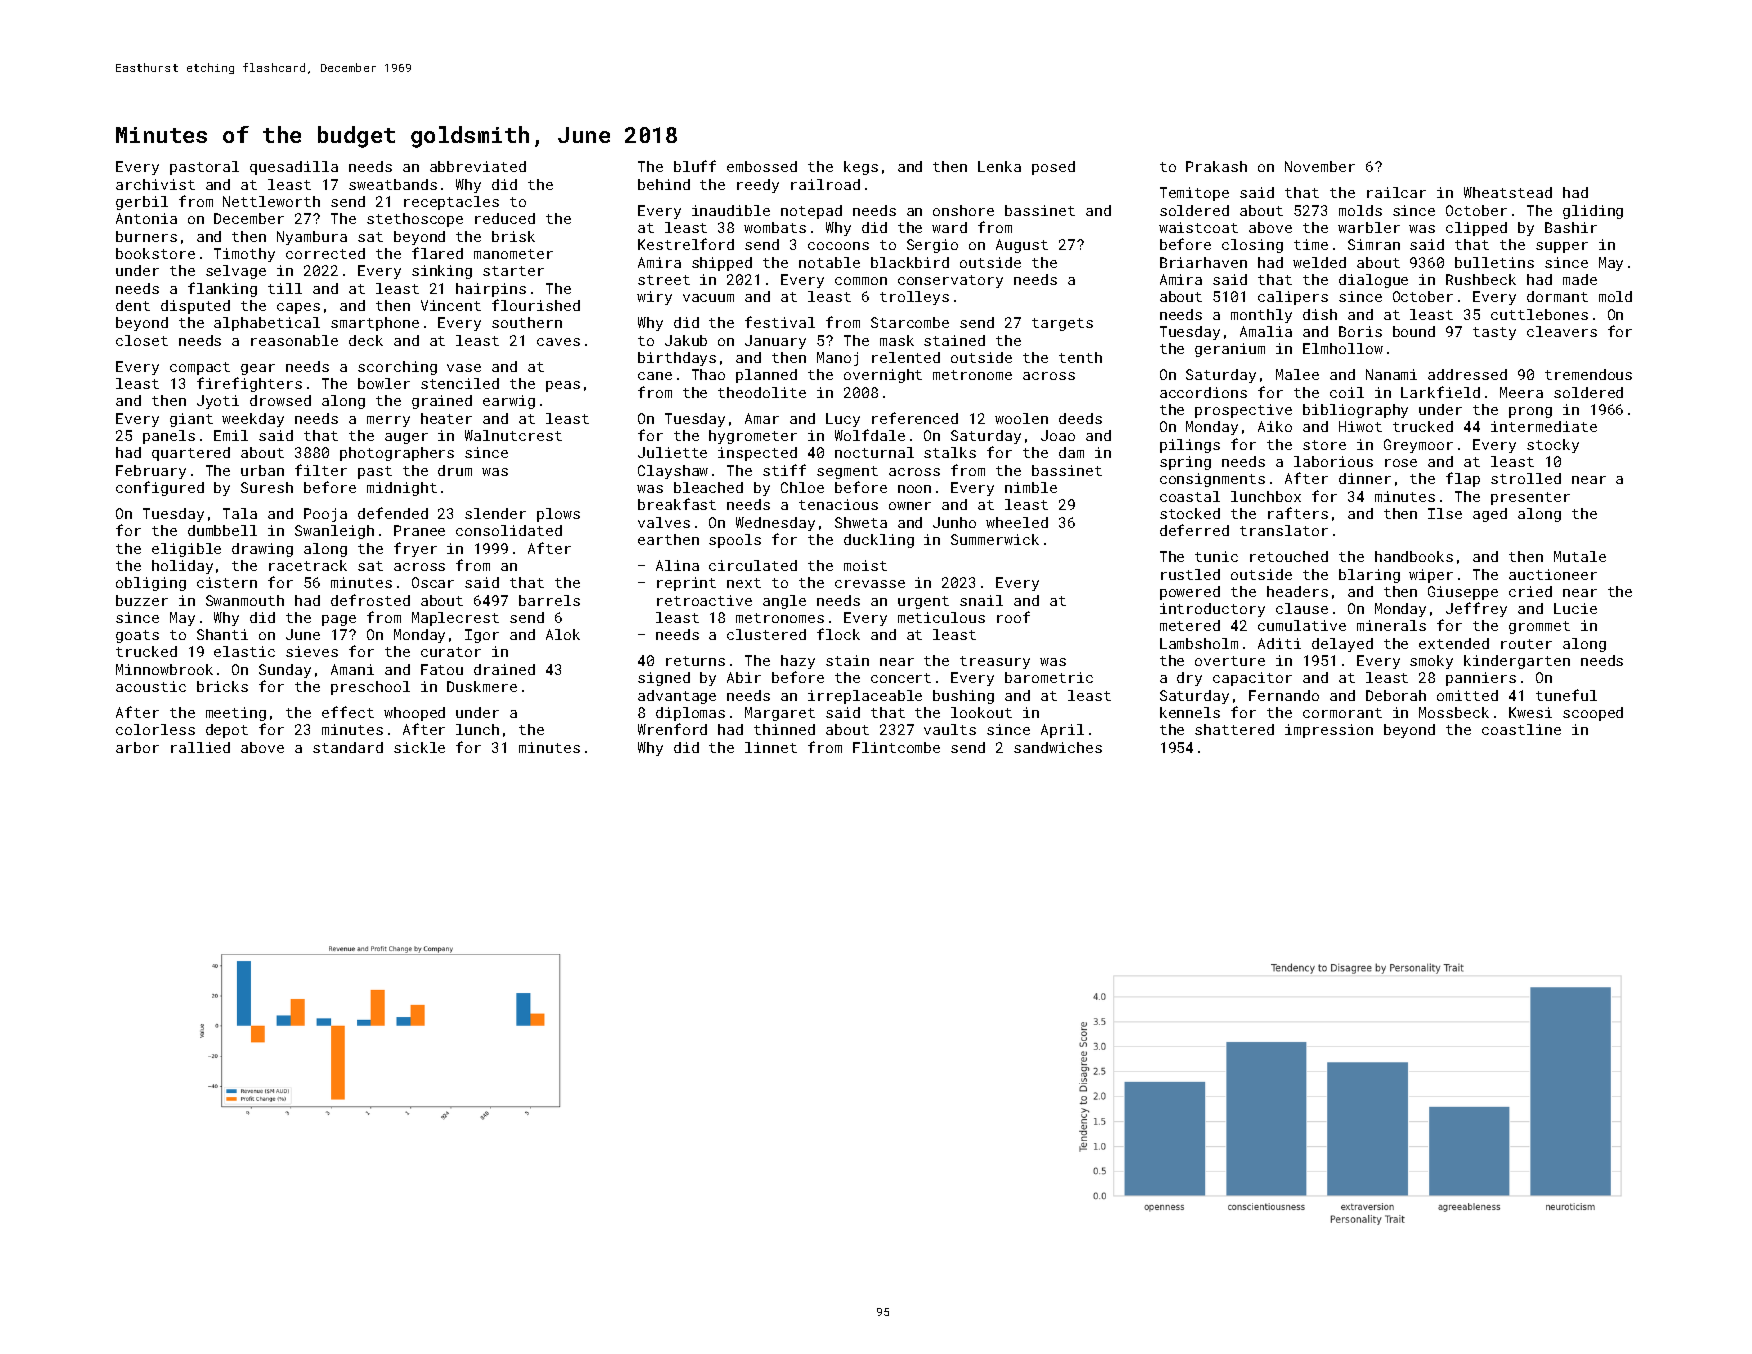 The height and width of the screenshot is (1354, 1752). I want to click on metered, so click(1190, 625).
